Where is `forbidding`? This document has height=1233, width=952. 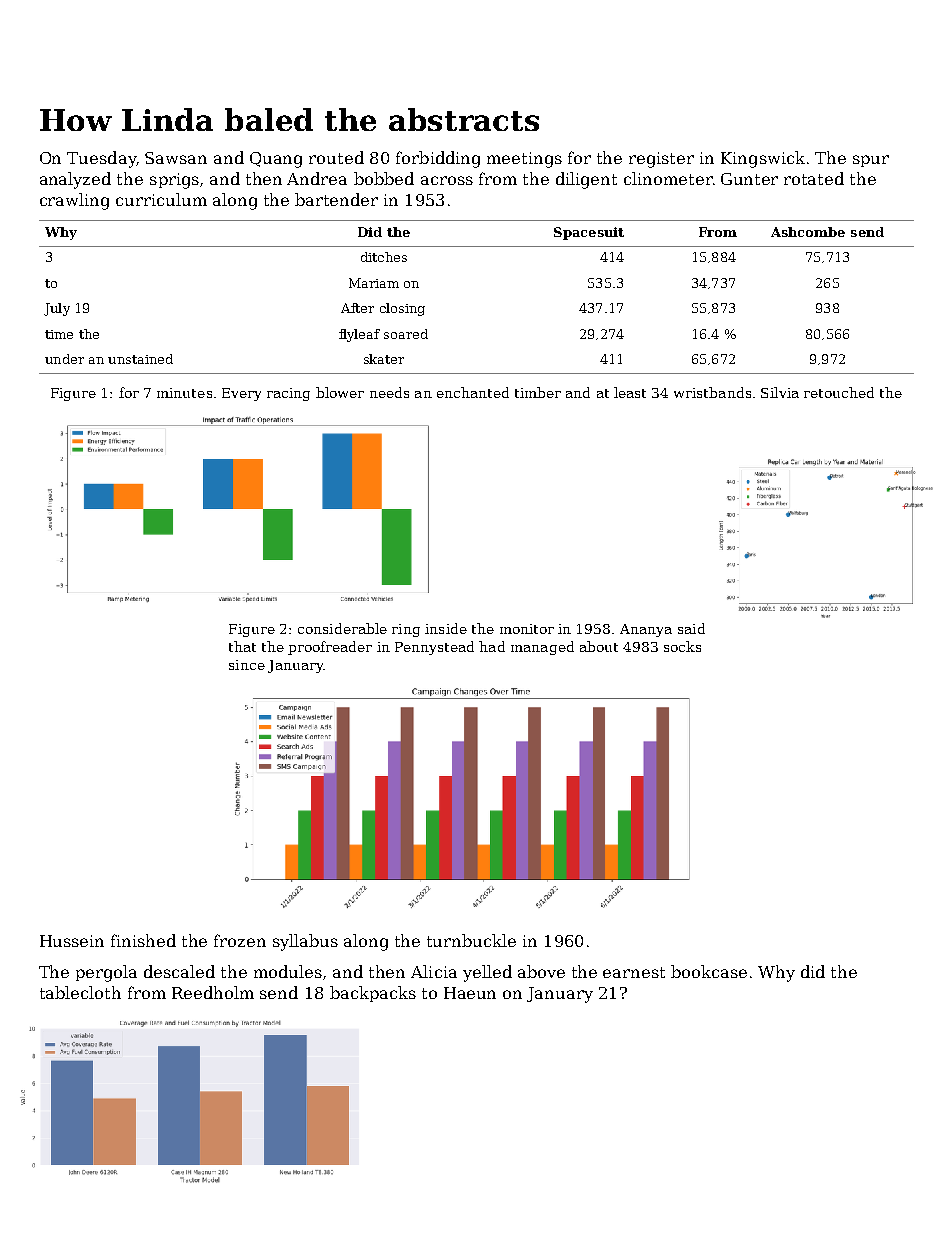 forbidding is located at coordinates (438, 159).
